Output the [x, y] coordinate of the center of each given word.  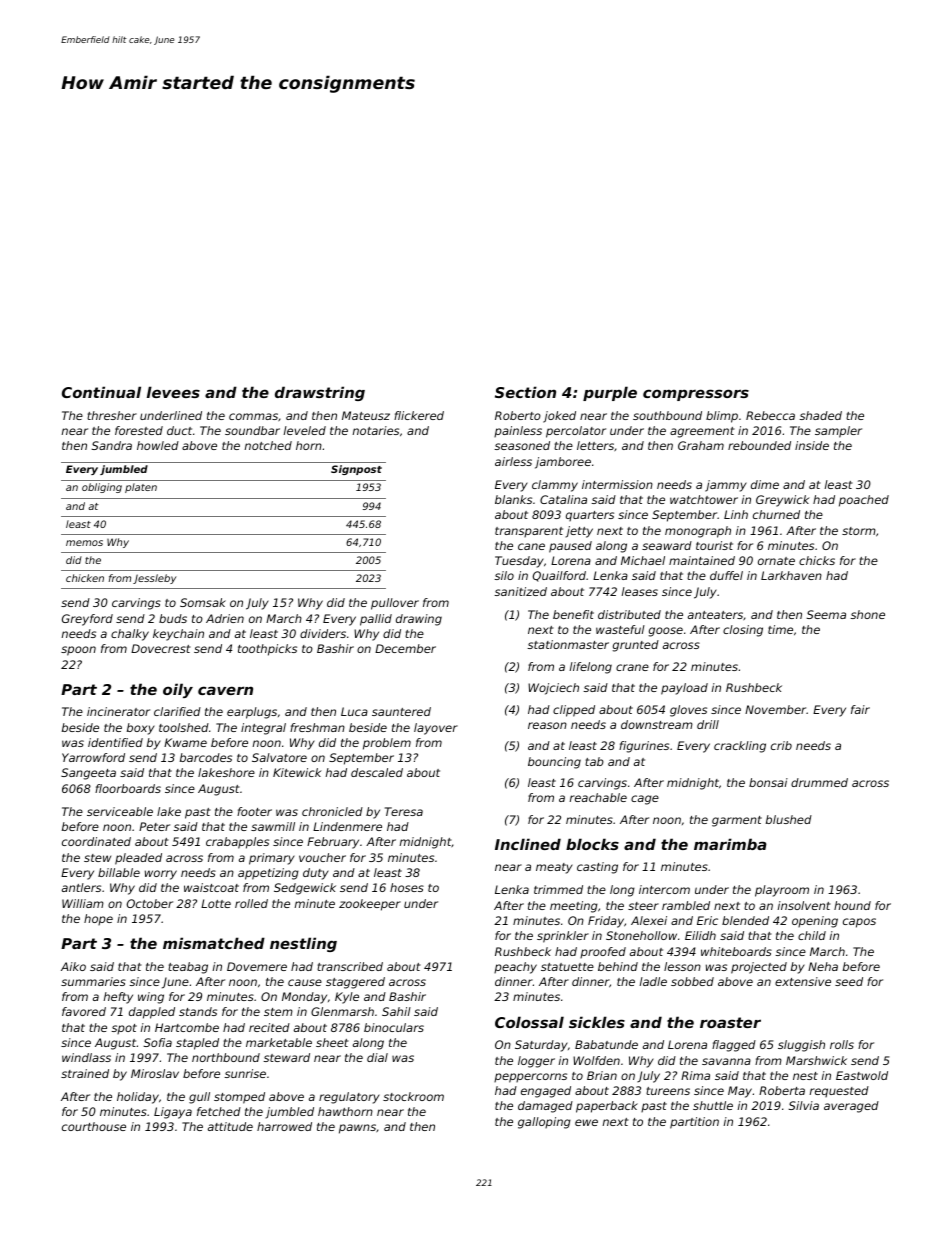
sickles [597, 1022]
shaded [821, 415]
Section [525, 392]
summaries [93, 981]
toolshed [184, 727]
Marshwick [816, 1060]
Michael [643, 560]
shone [868, 614]
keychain [178, 635]
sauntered [401, 711]
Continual [101, 392]
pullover [395, 604]
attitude [230, 1126]
